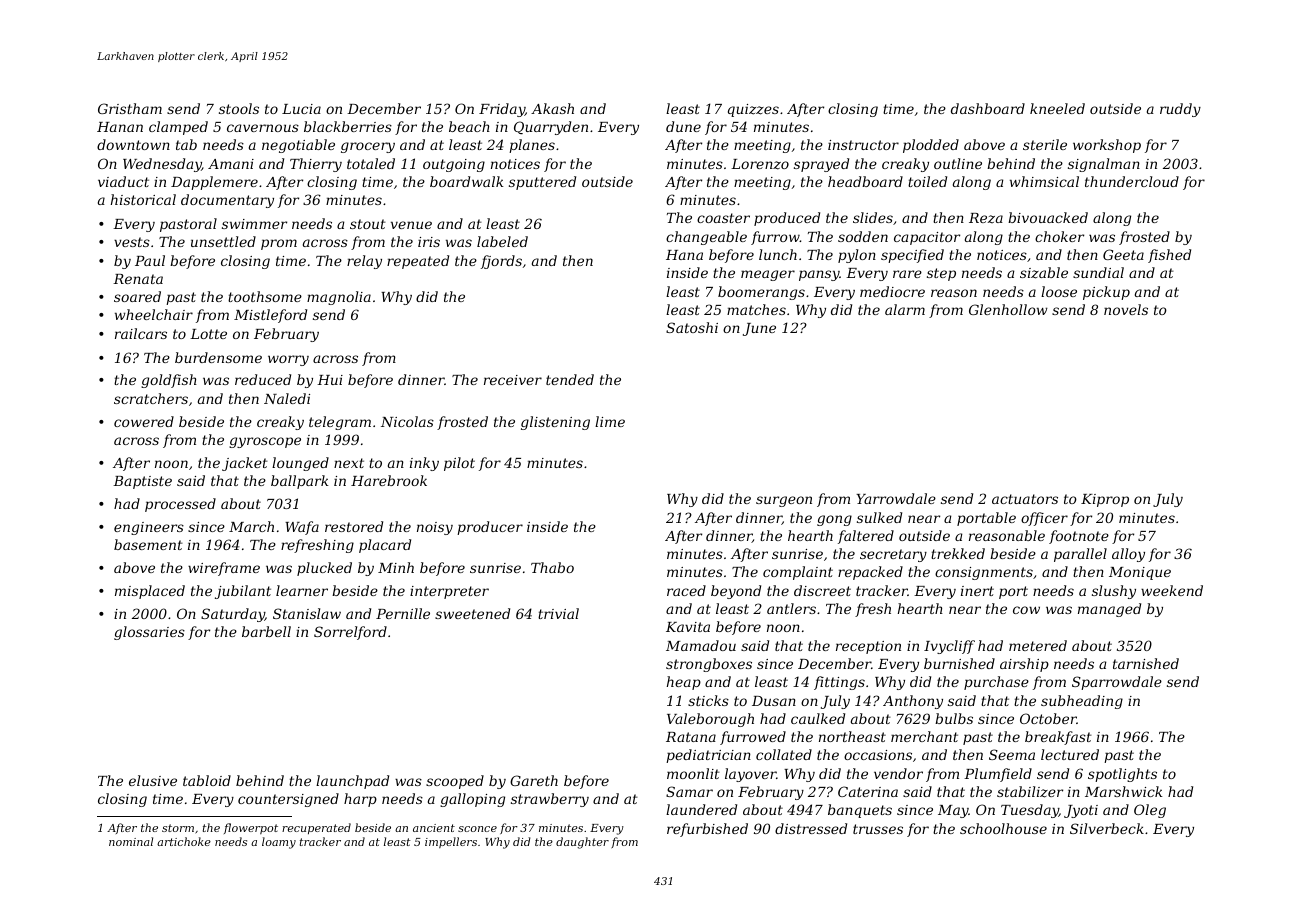 The width and height of the screenshot is (1308, 924). Describe the element at coordinates (455, 782) in the screenshot. I see `scooped` at that location.
